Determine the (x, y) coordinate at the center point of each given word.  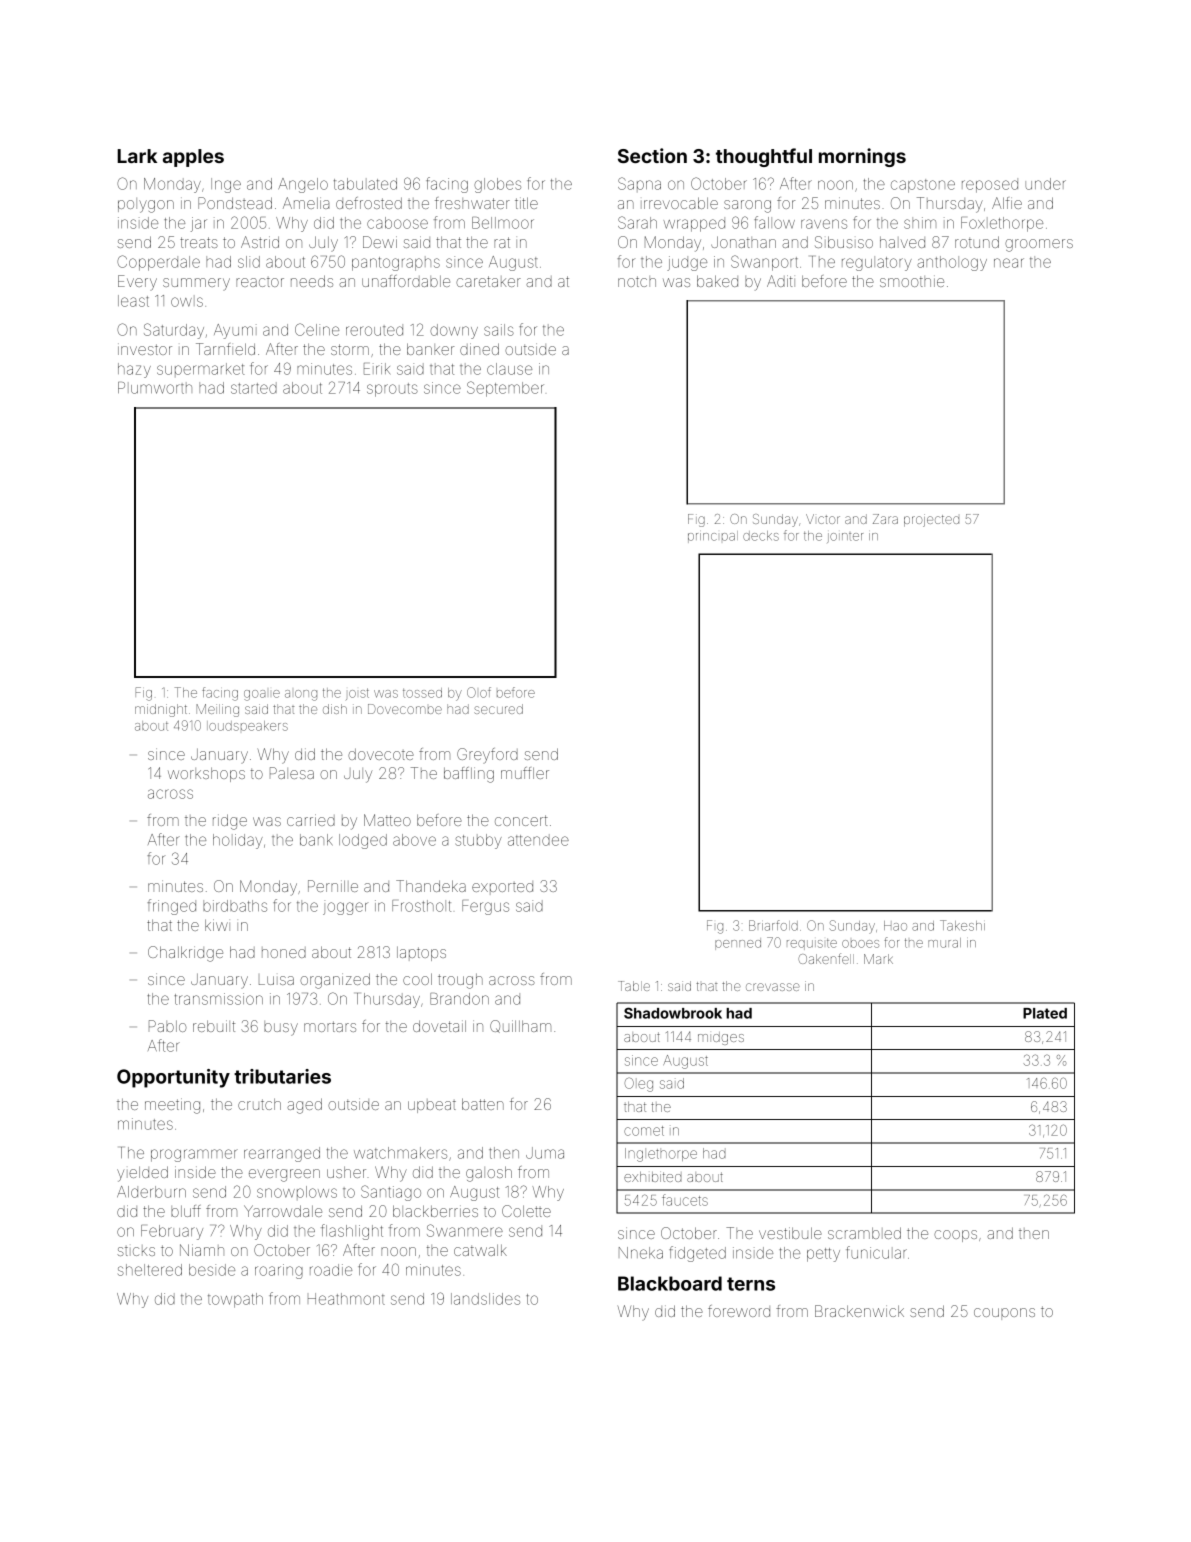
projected (931, 520)
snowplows (297, 1192)
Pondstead (235, 203)
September (505, 389)
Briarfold (773, 925)
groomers (1039, 245)
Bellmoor (503, 223)
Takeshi (962, 925)
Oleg (639, 1084)
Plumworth (155, 388)
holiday (238, 841)
